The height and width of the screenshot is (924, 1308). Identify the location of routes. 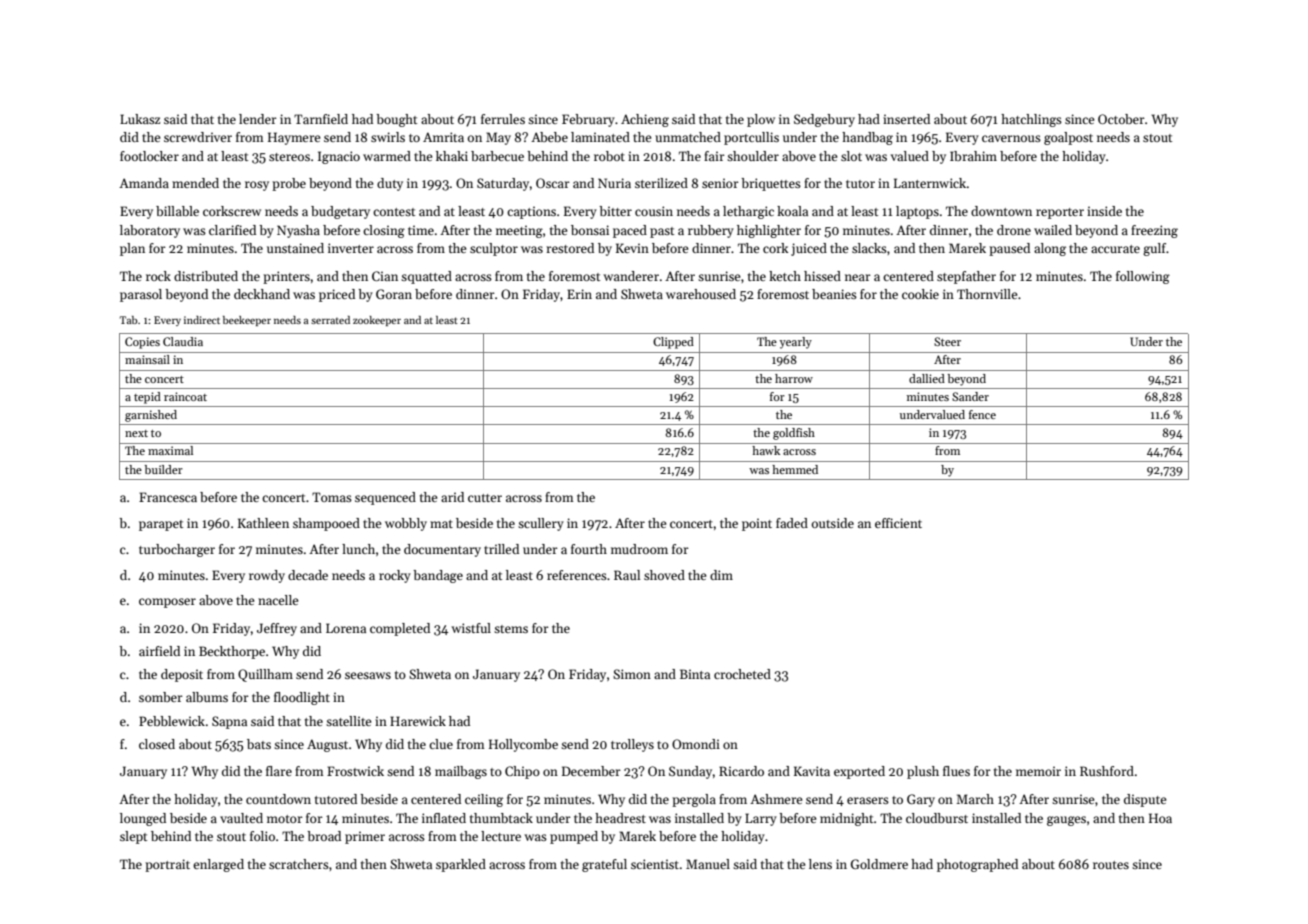
(1111, 865).
